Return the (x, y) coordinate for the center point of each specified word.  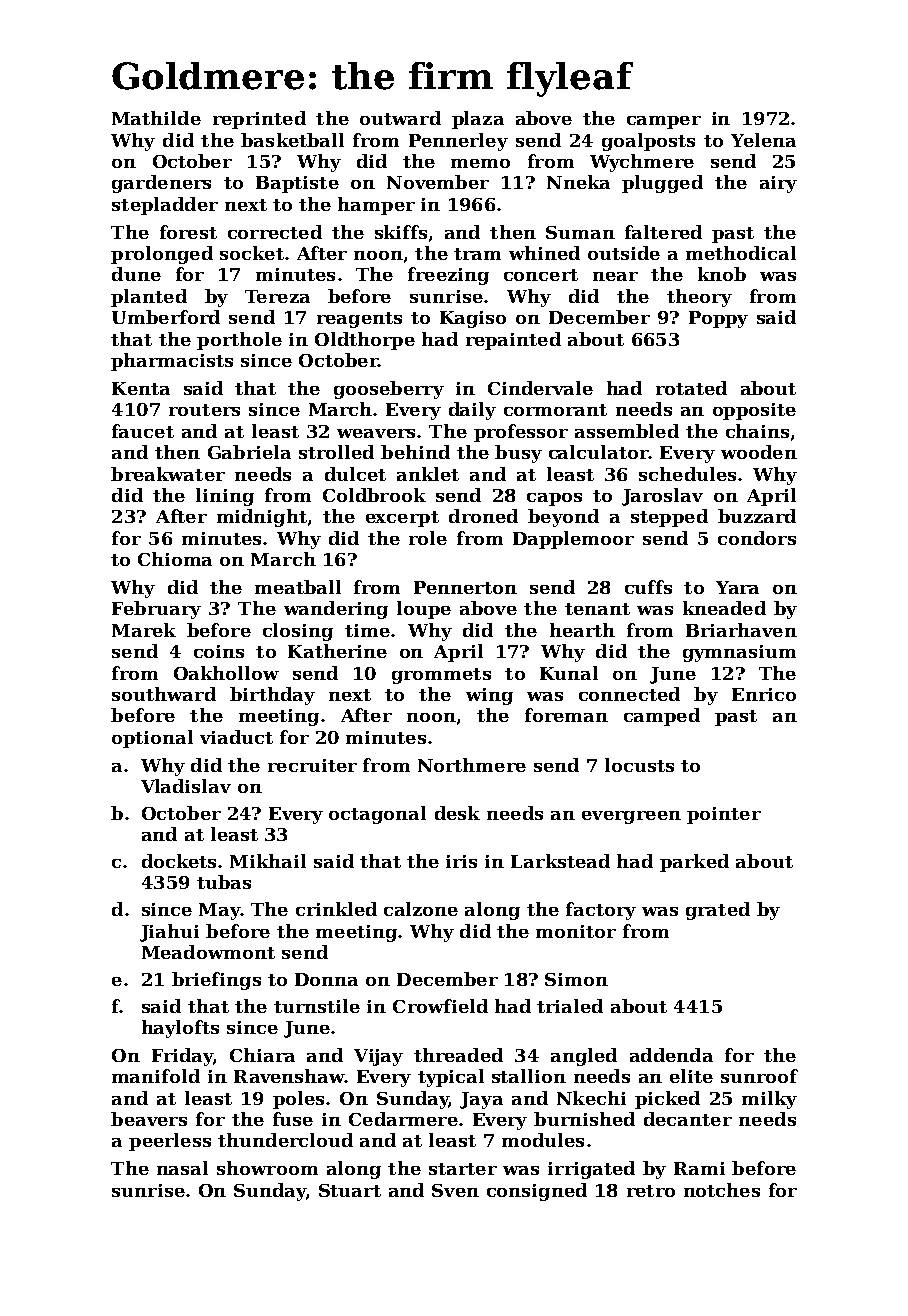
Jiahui (169, 933)
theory (699, 298)
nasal (182, 1168)
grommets (441, 676)
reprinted (259, 120)
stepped (669, 518)
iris (461, 861)
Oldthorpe (365, 341)
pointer (724, 815)
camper (664, 122)
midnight (262, 518)
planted (149, 298)
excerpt (402, 519)
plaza (478, 120)
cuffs (648, 587)
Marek (144, 630)
